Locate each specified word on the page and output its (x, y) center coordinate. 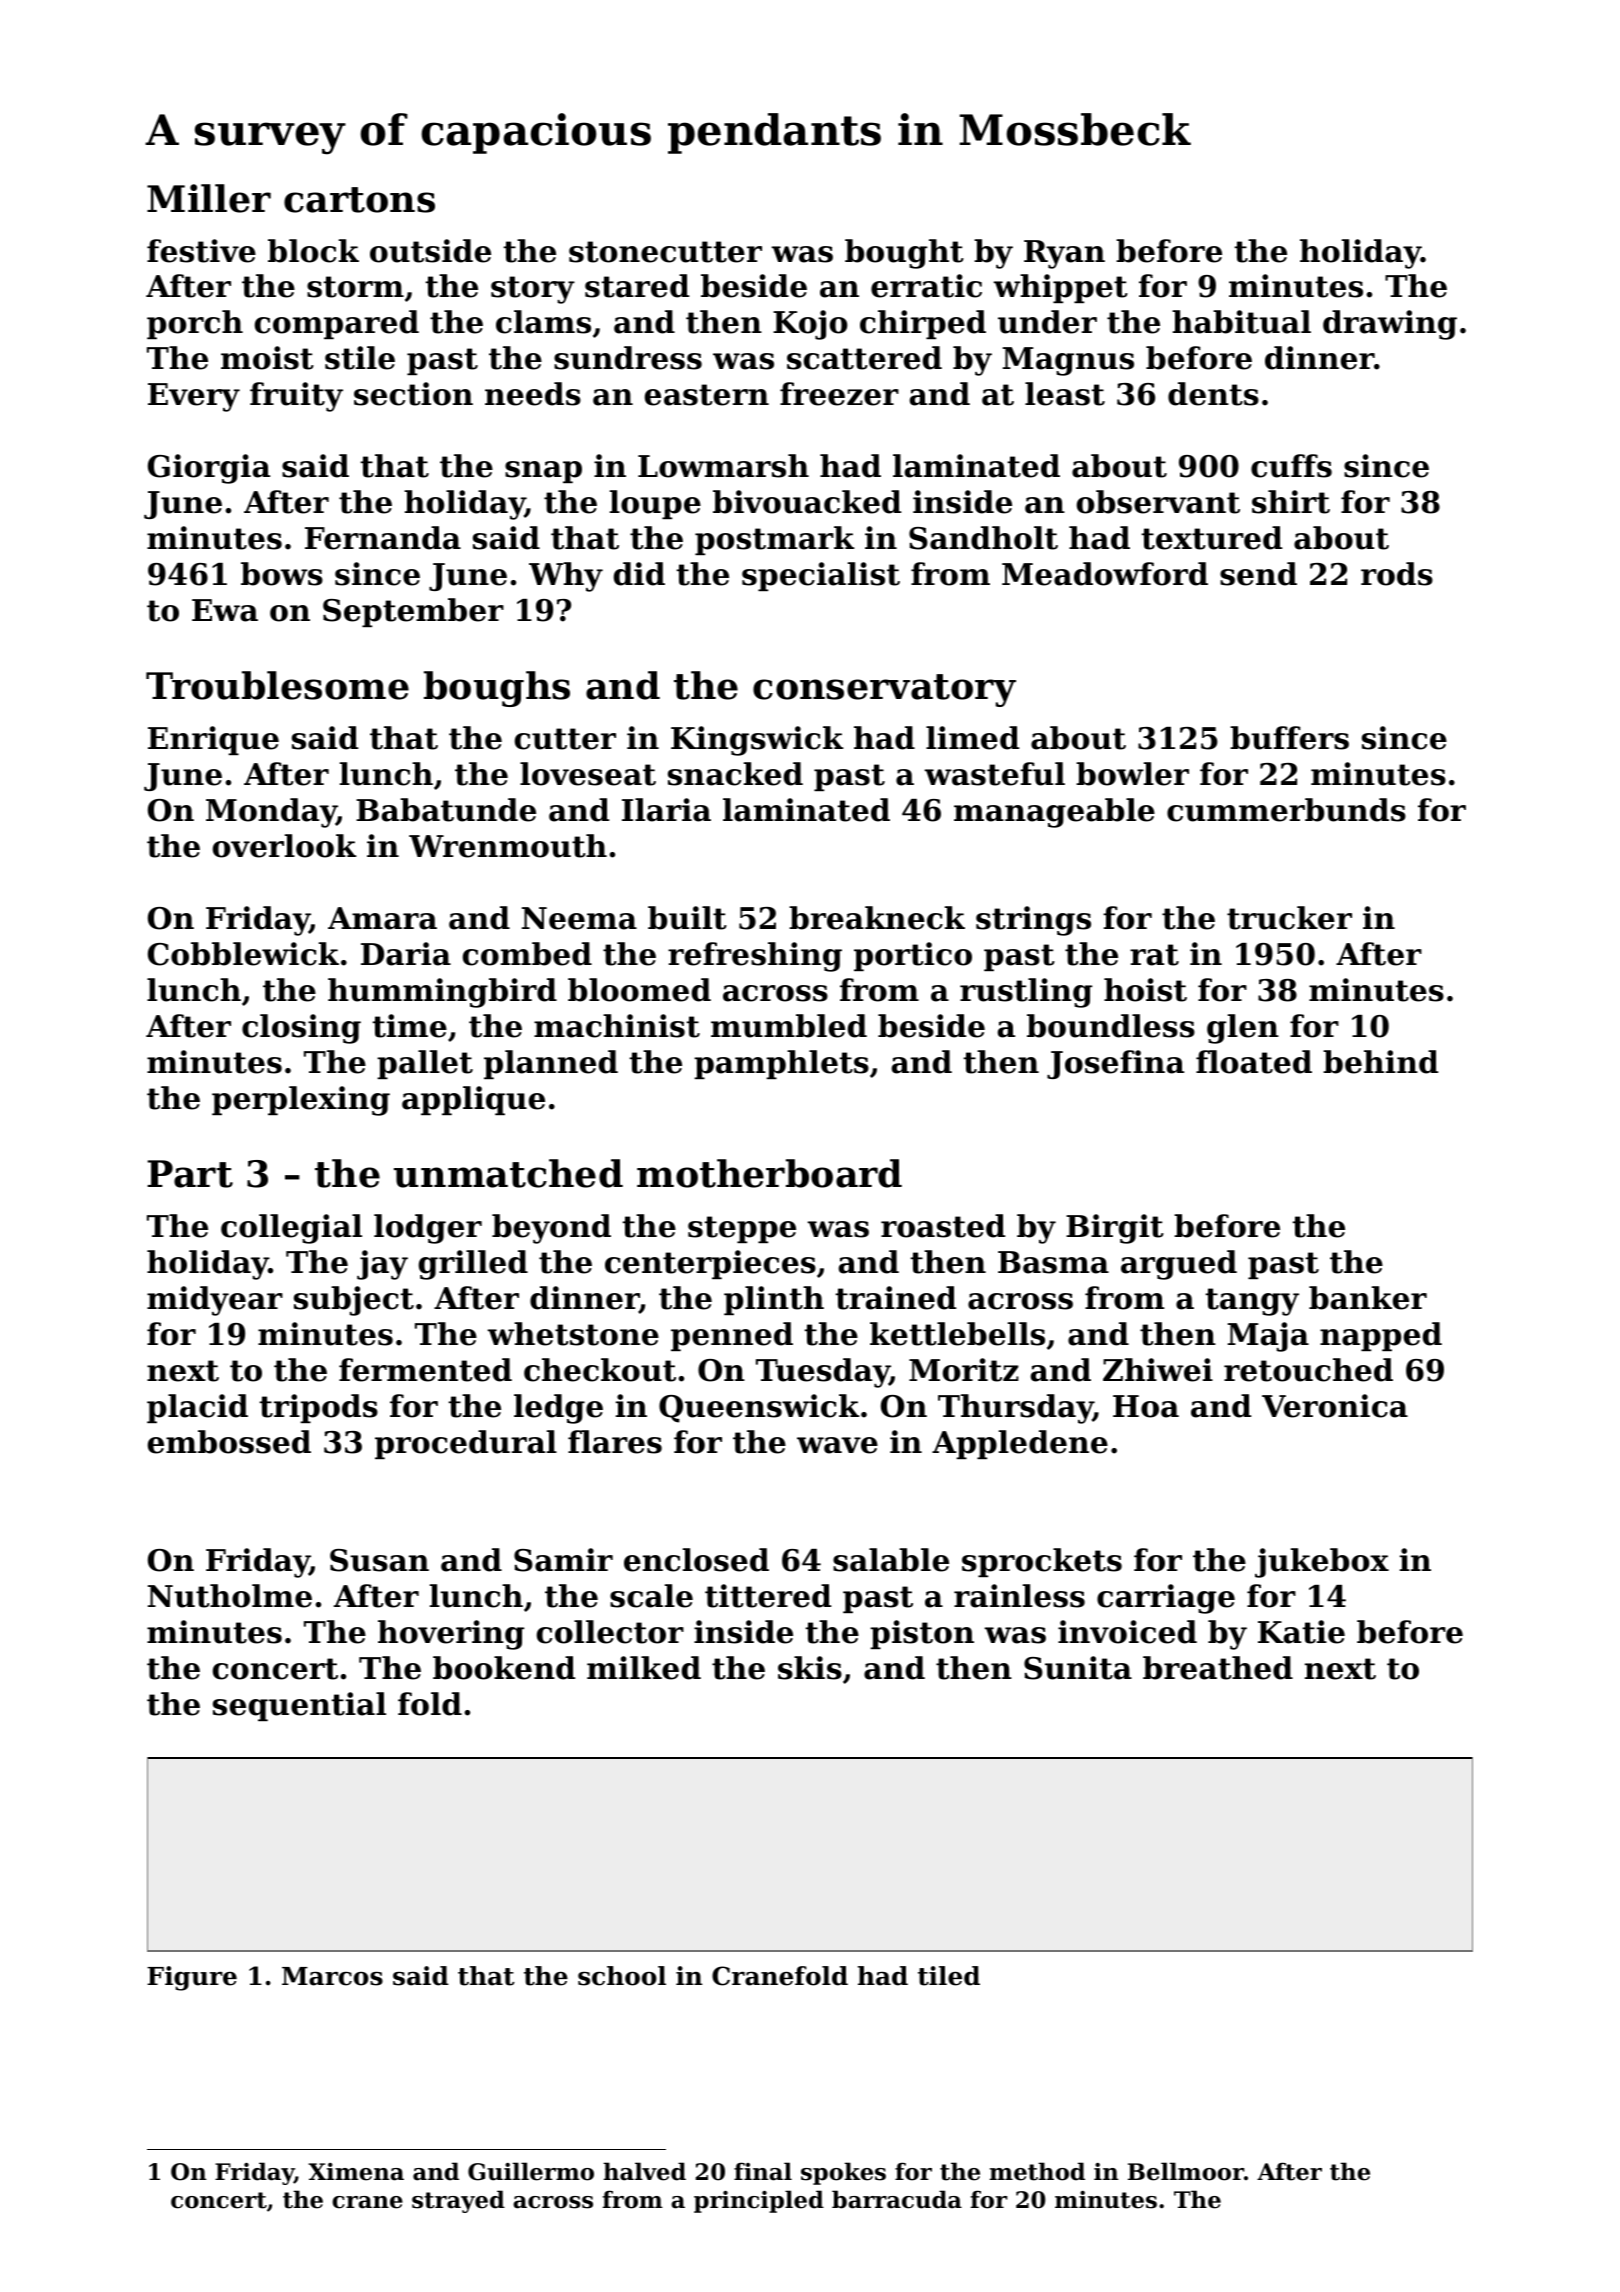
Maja (1268, 1337)
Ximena (356, 2172)
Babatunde (446, 810)
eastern (707, 395)
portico (913, 956)
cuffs (1291, 466)
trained (895, 1298)
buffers (1289, 738)
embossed (229, 1442)
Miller (209, 198)
